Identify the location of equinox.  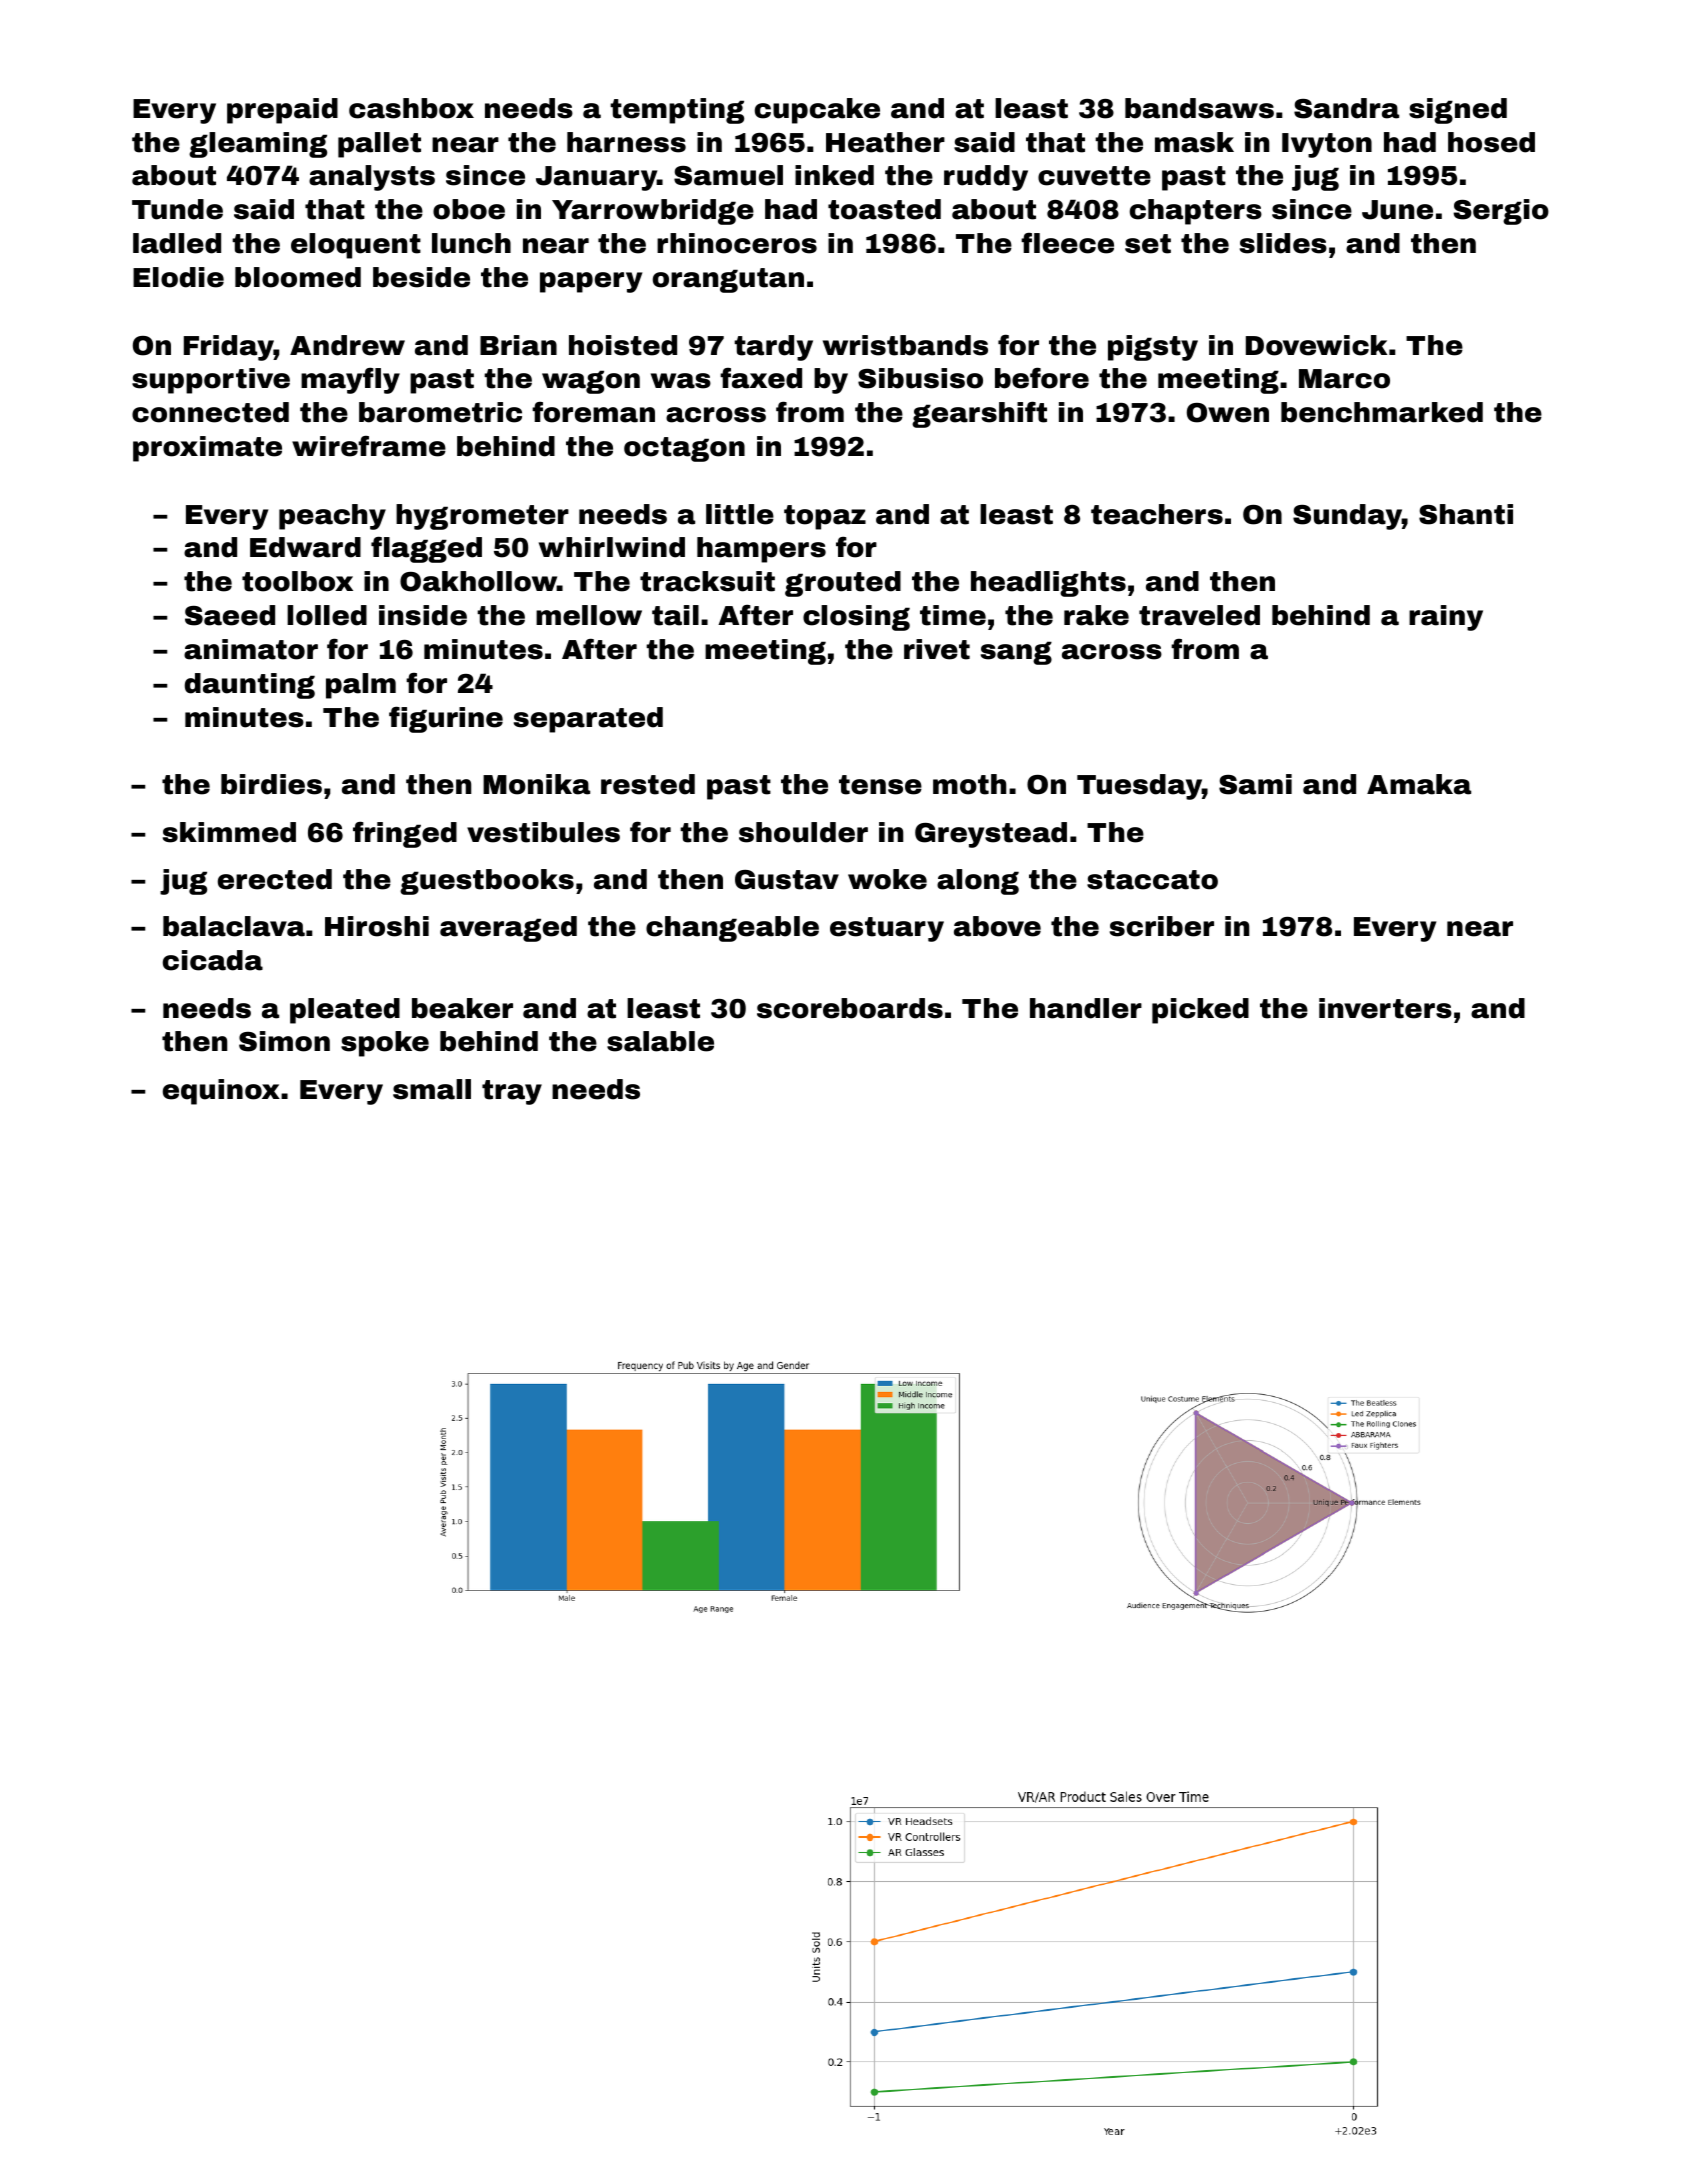
(221, 1092).
